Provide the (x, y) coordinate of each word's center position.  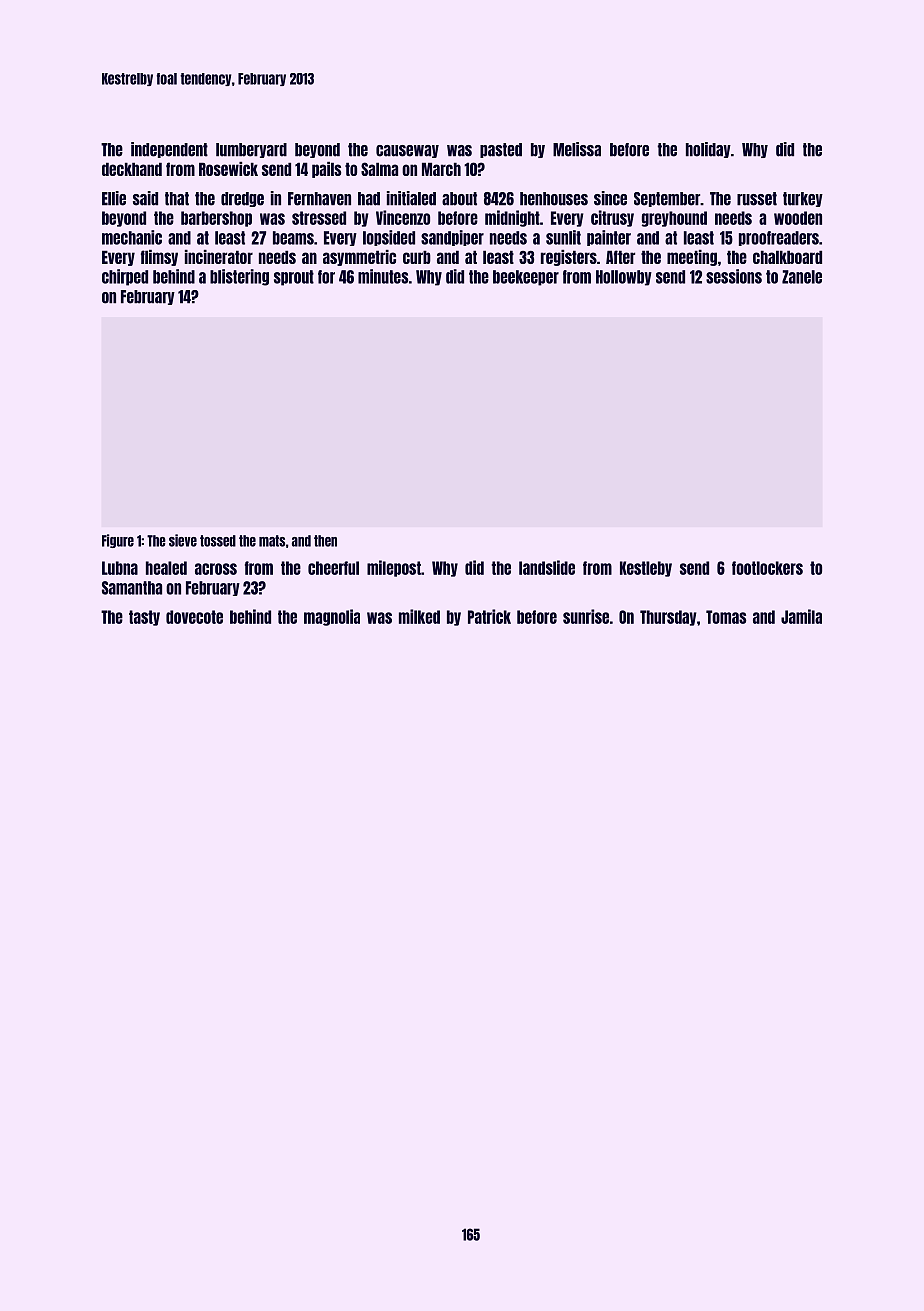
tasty (144, 618)
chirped (125, 277)
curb (417, 257)
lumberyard (251, 150)
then (325, 541)
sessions (734, 276)
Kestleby (646, 569)
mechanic (132, 237)
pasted (501, 150)
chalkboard (787, 257)
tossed (218, 541)
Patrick (489, 616)
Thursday (668, 618)
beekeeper (526, 278)
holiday (708, 150)
